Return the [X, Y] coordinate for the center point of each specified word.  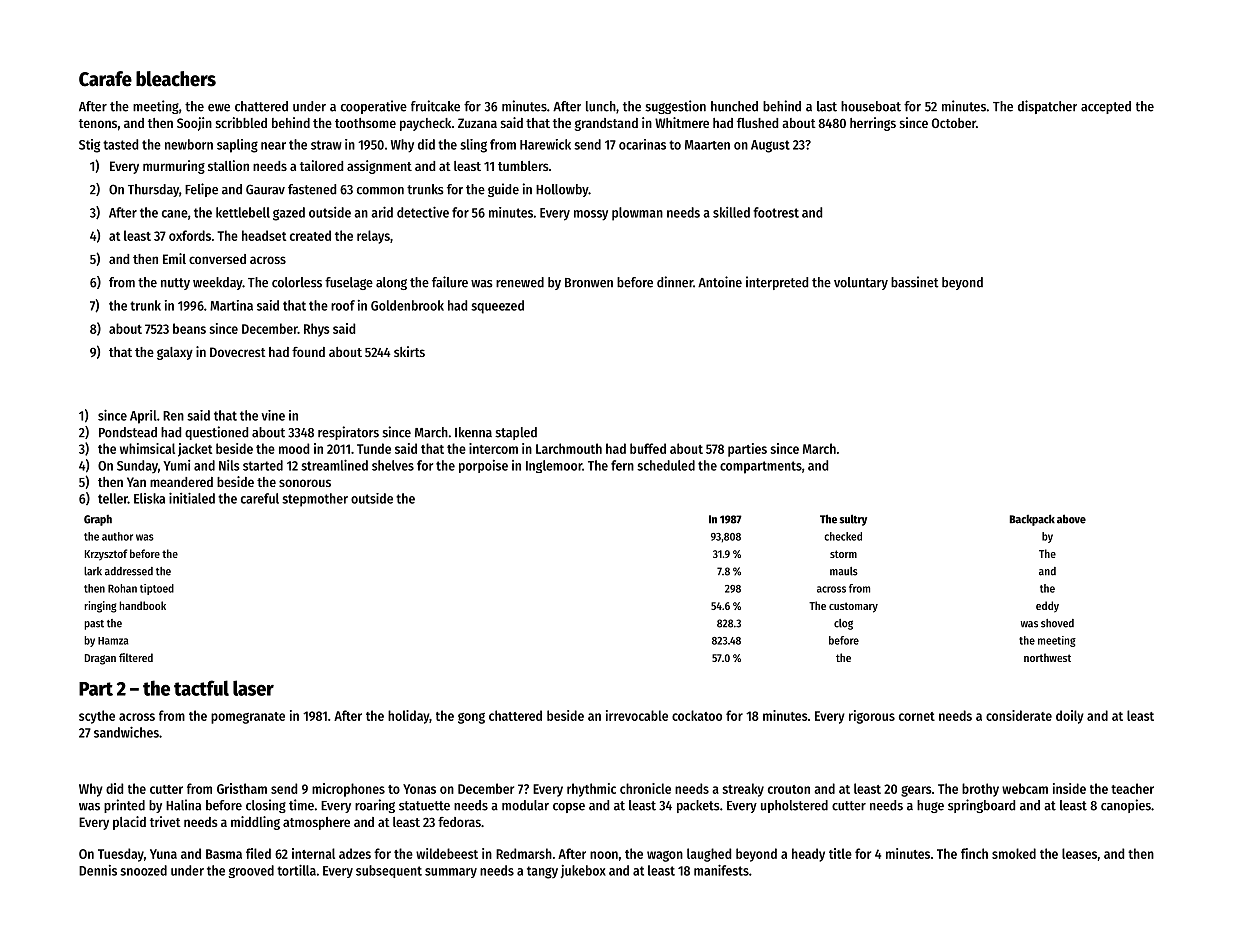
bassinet [914, 282]
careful [260, 498]
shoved [1057, 623]
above [1071, 519]
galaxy [175, 353]
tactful [201, 688]
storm [843, 554]
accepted [1106, 107]
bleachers [176, 79]
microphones [348, 790]
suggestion [675, 107]
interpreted [777, 283]
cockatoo [697, 715]
